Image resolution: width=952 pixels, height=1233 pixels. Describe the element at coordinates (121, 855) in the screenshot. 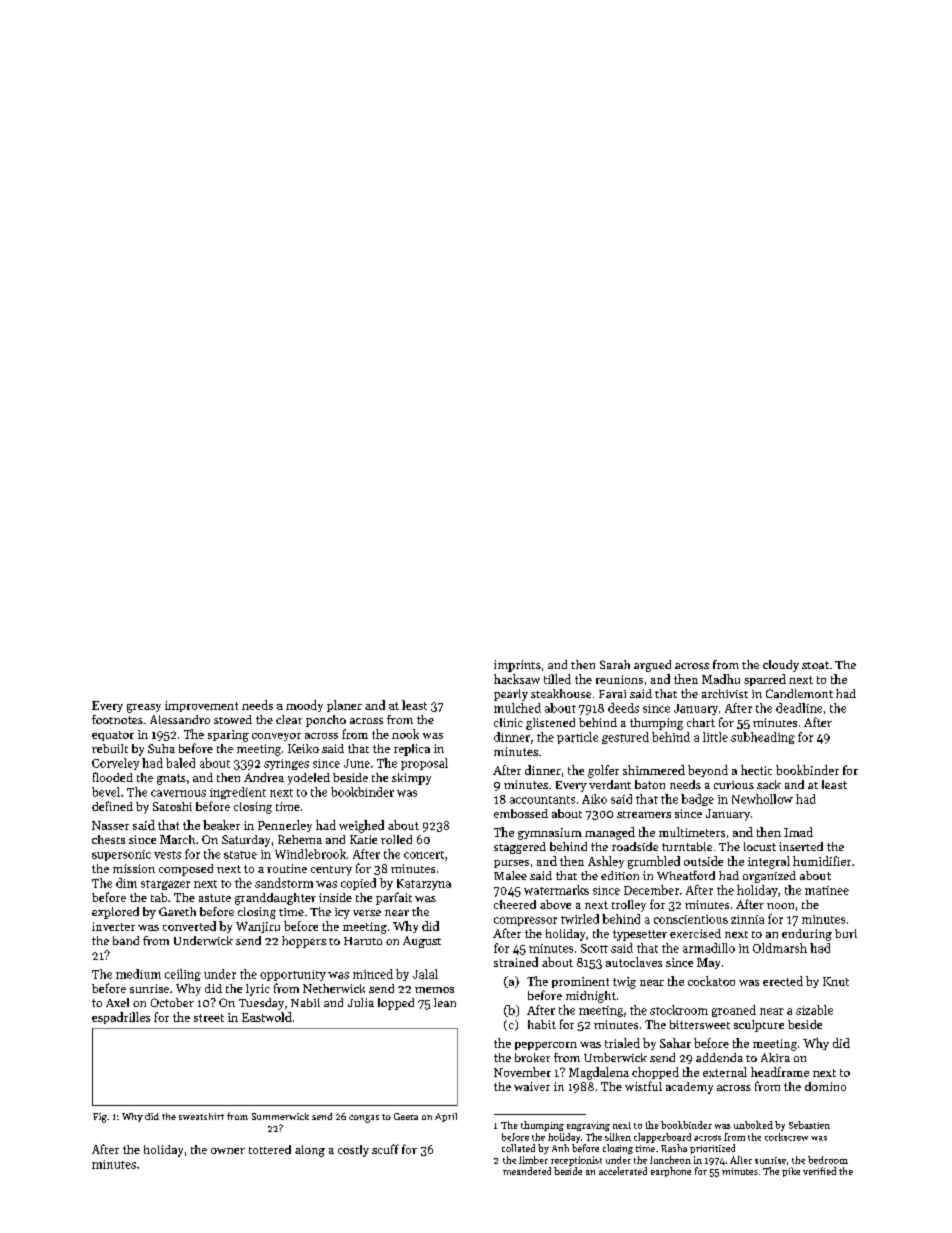

I see `supersonic` at that location.
